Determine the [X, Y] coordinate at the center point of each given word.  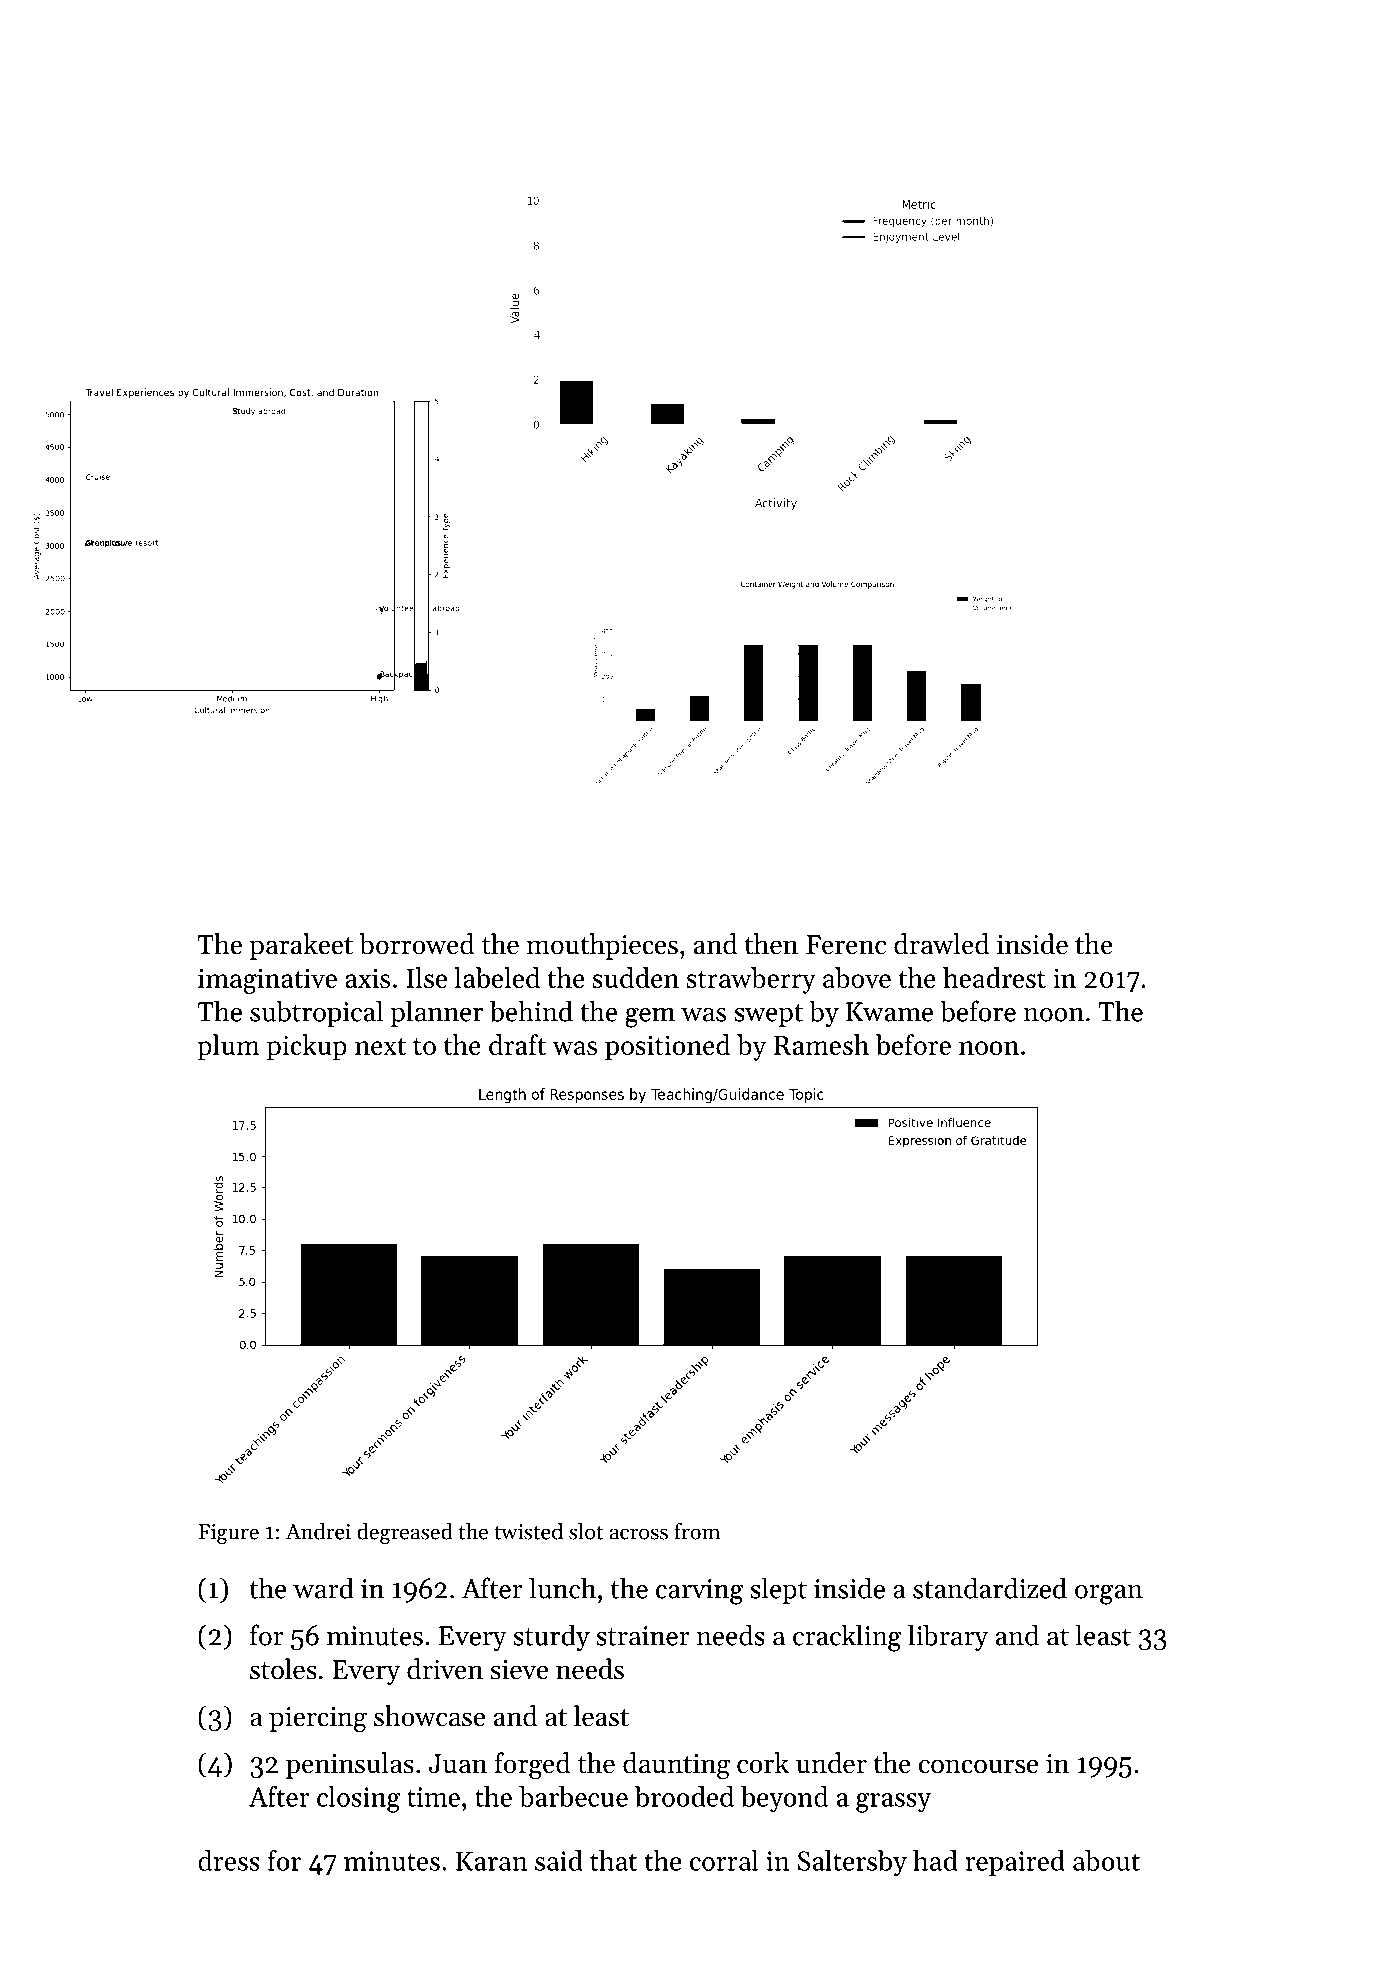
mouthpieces [602, 946]
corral [724, 1860]
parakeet [301, 946]
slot [586, 1531]
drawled [942, 944]
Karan [491, 1861]
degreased [405, 1534]
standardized [990, 1588]
